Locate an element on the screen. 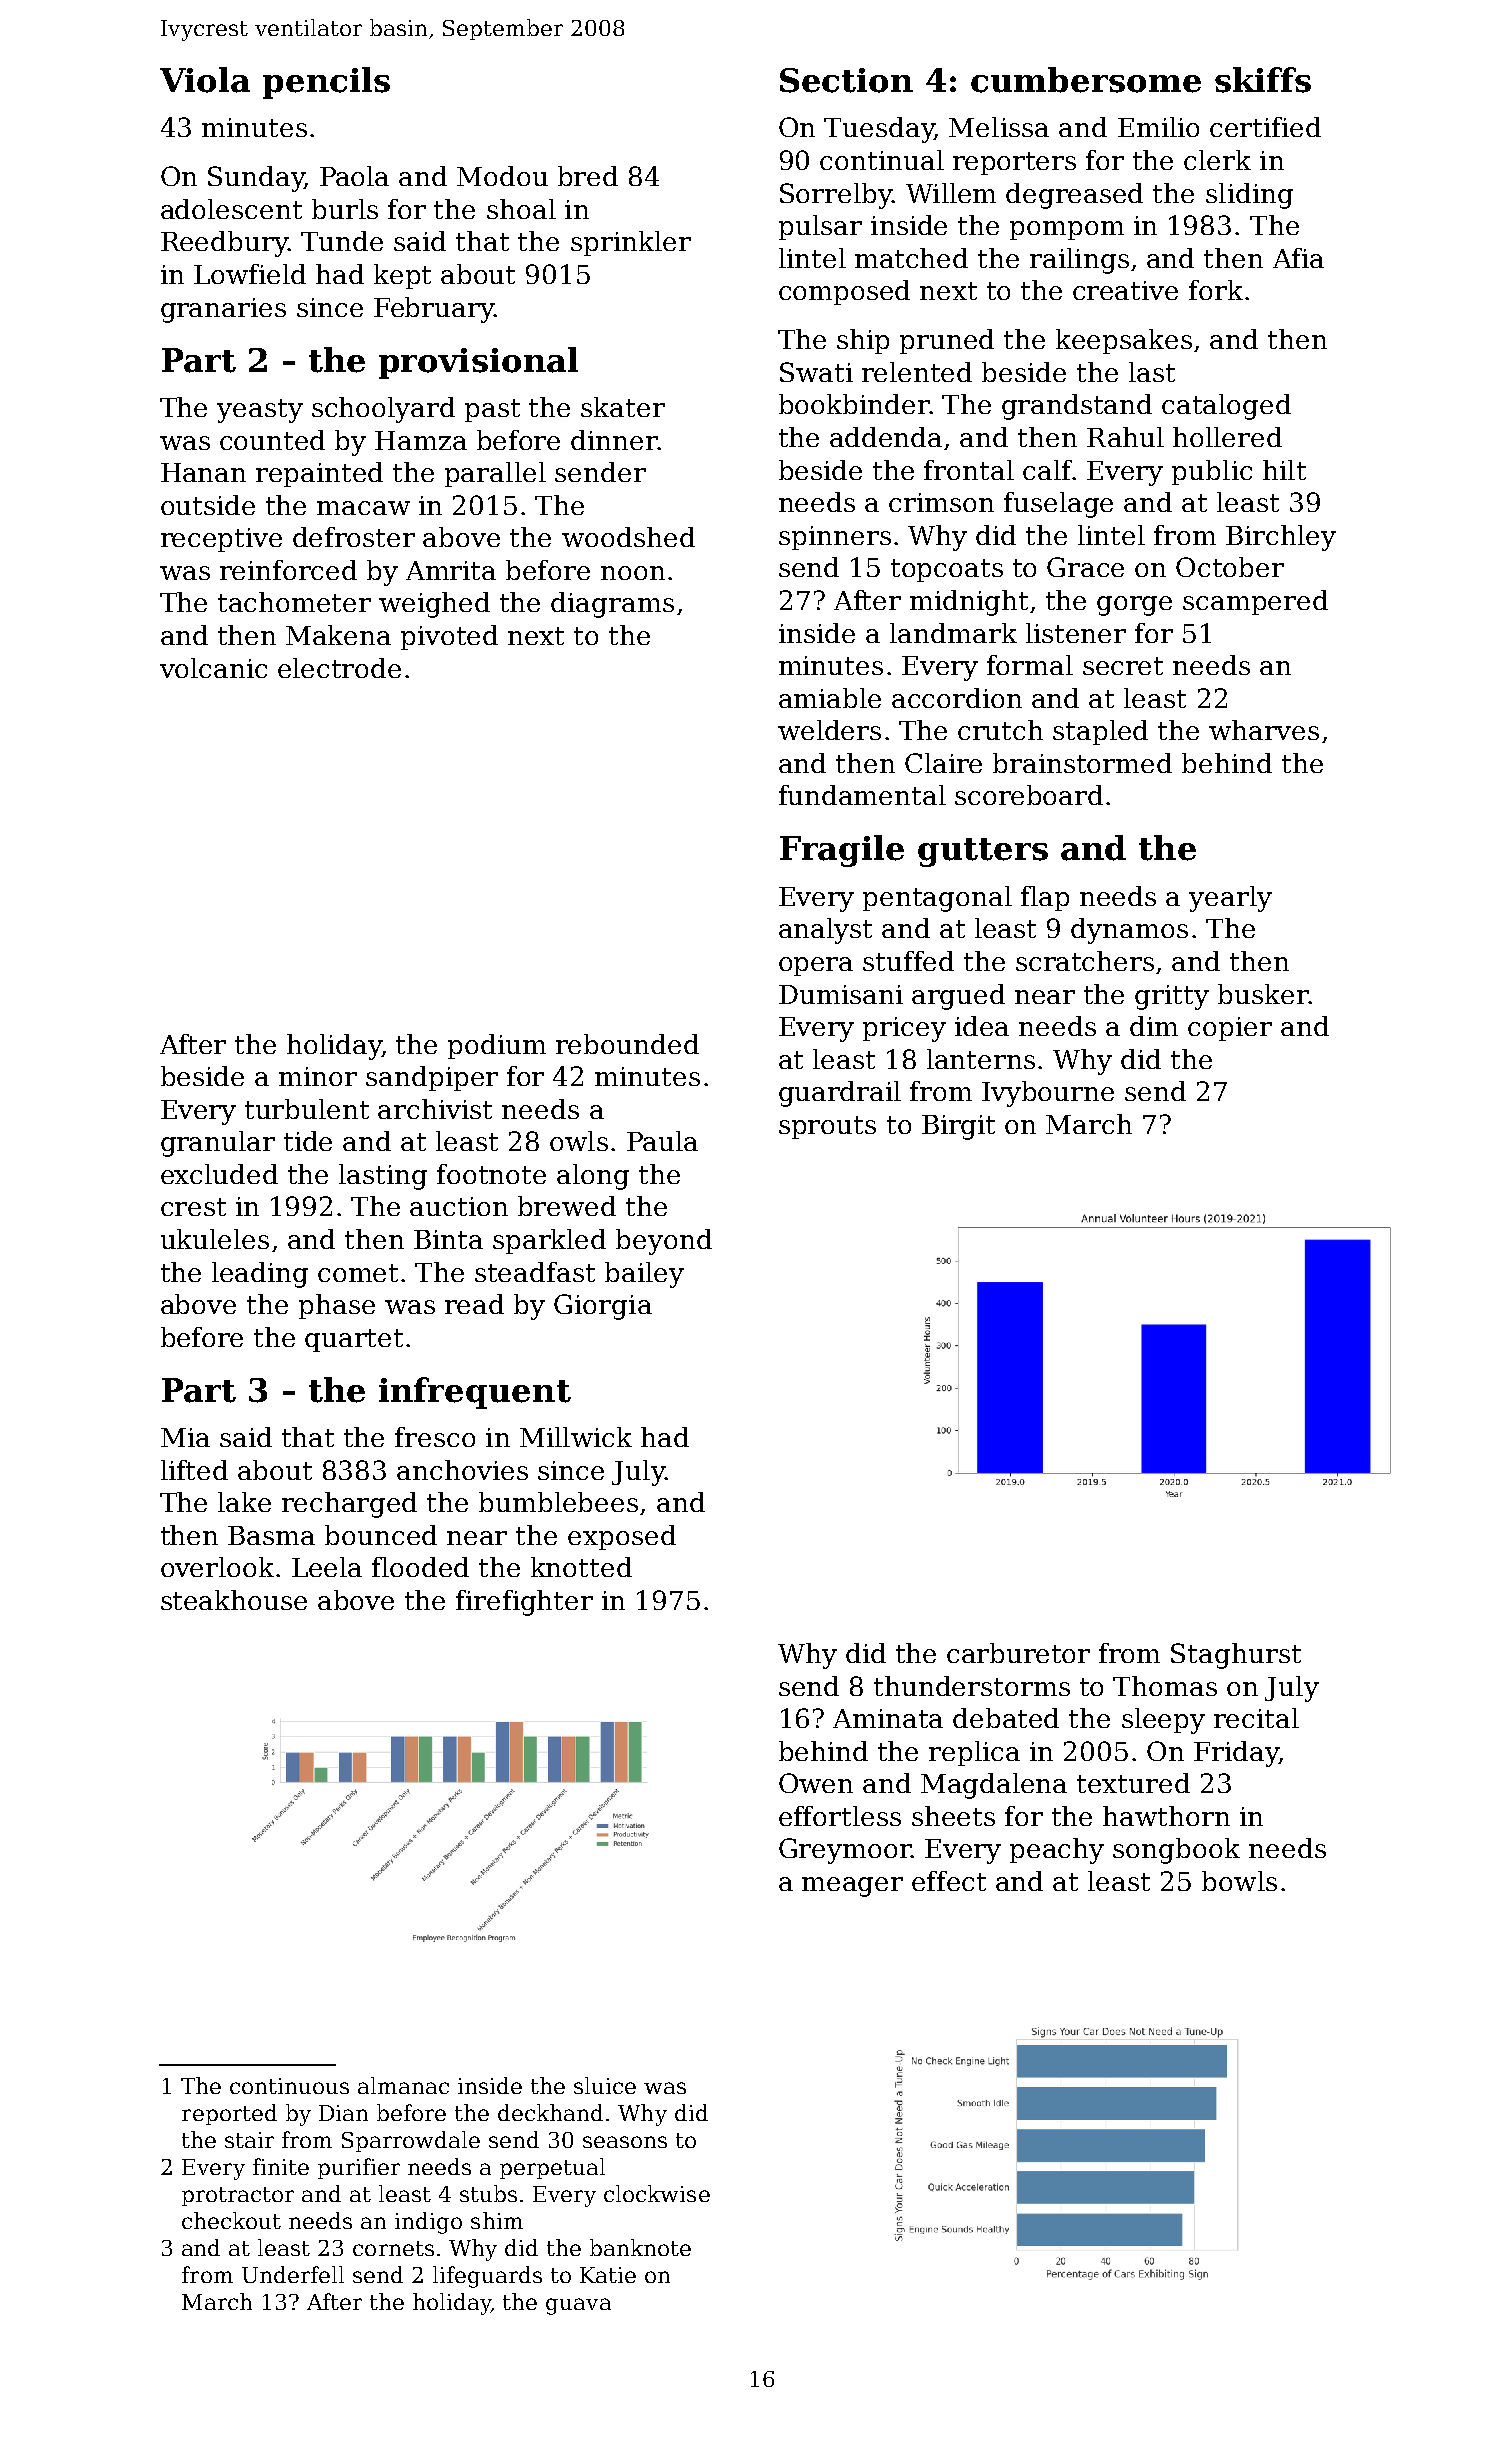 Image resolution: width=1496 pixels, height=2464 pixels. Millwick is located at coordinates (576, 1437).
